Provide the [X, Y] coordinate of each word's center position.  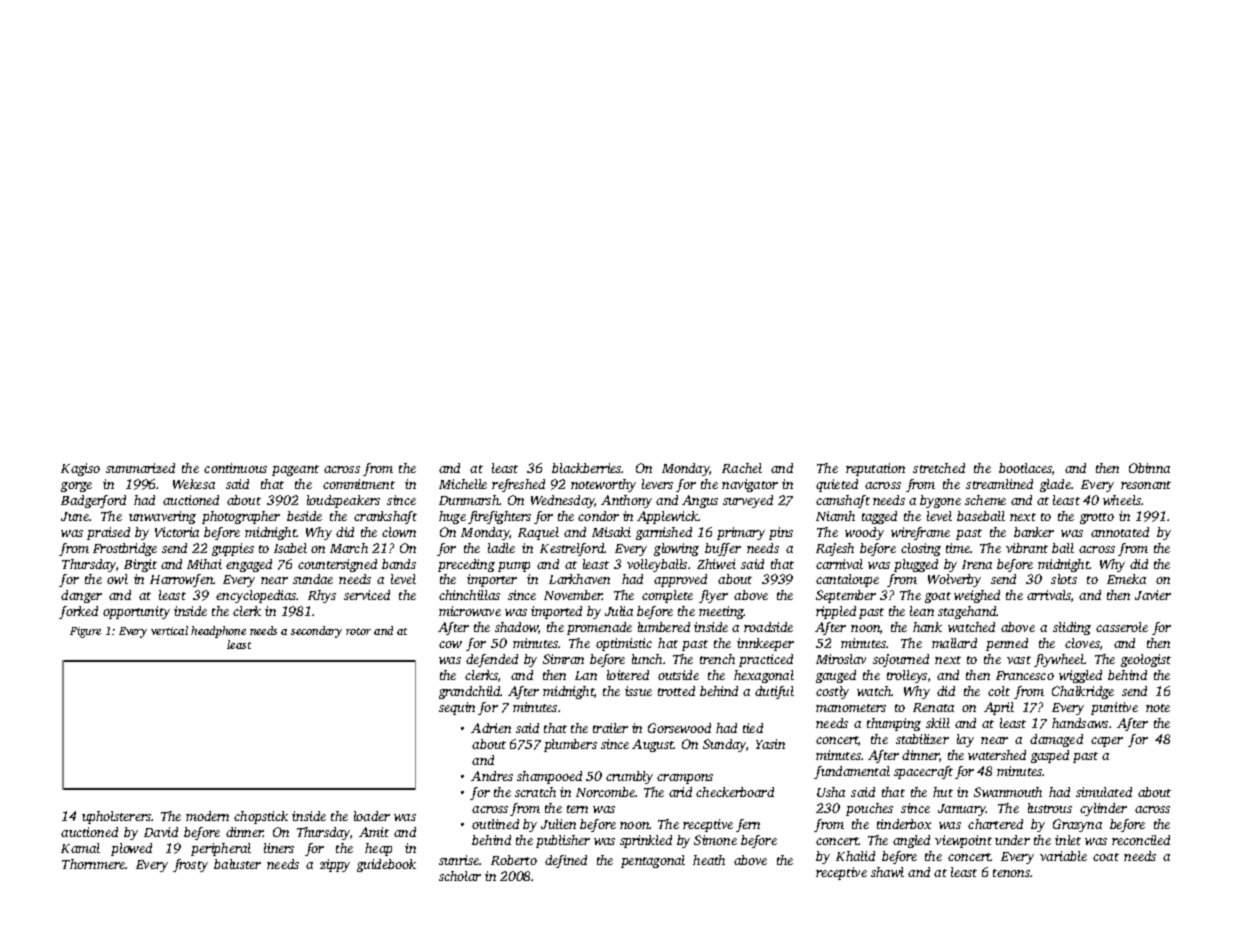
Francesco [1025, 675]
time [958, 548]
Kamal [80, 848]
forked [78, 612]
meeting [721, 612]
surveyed [748, 501]
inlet [1068, 840]
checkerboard [735, 792]
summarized [140, 468]
